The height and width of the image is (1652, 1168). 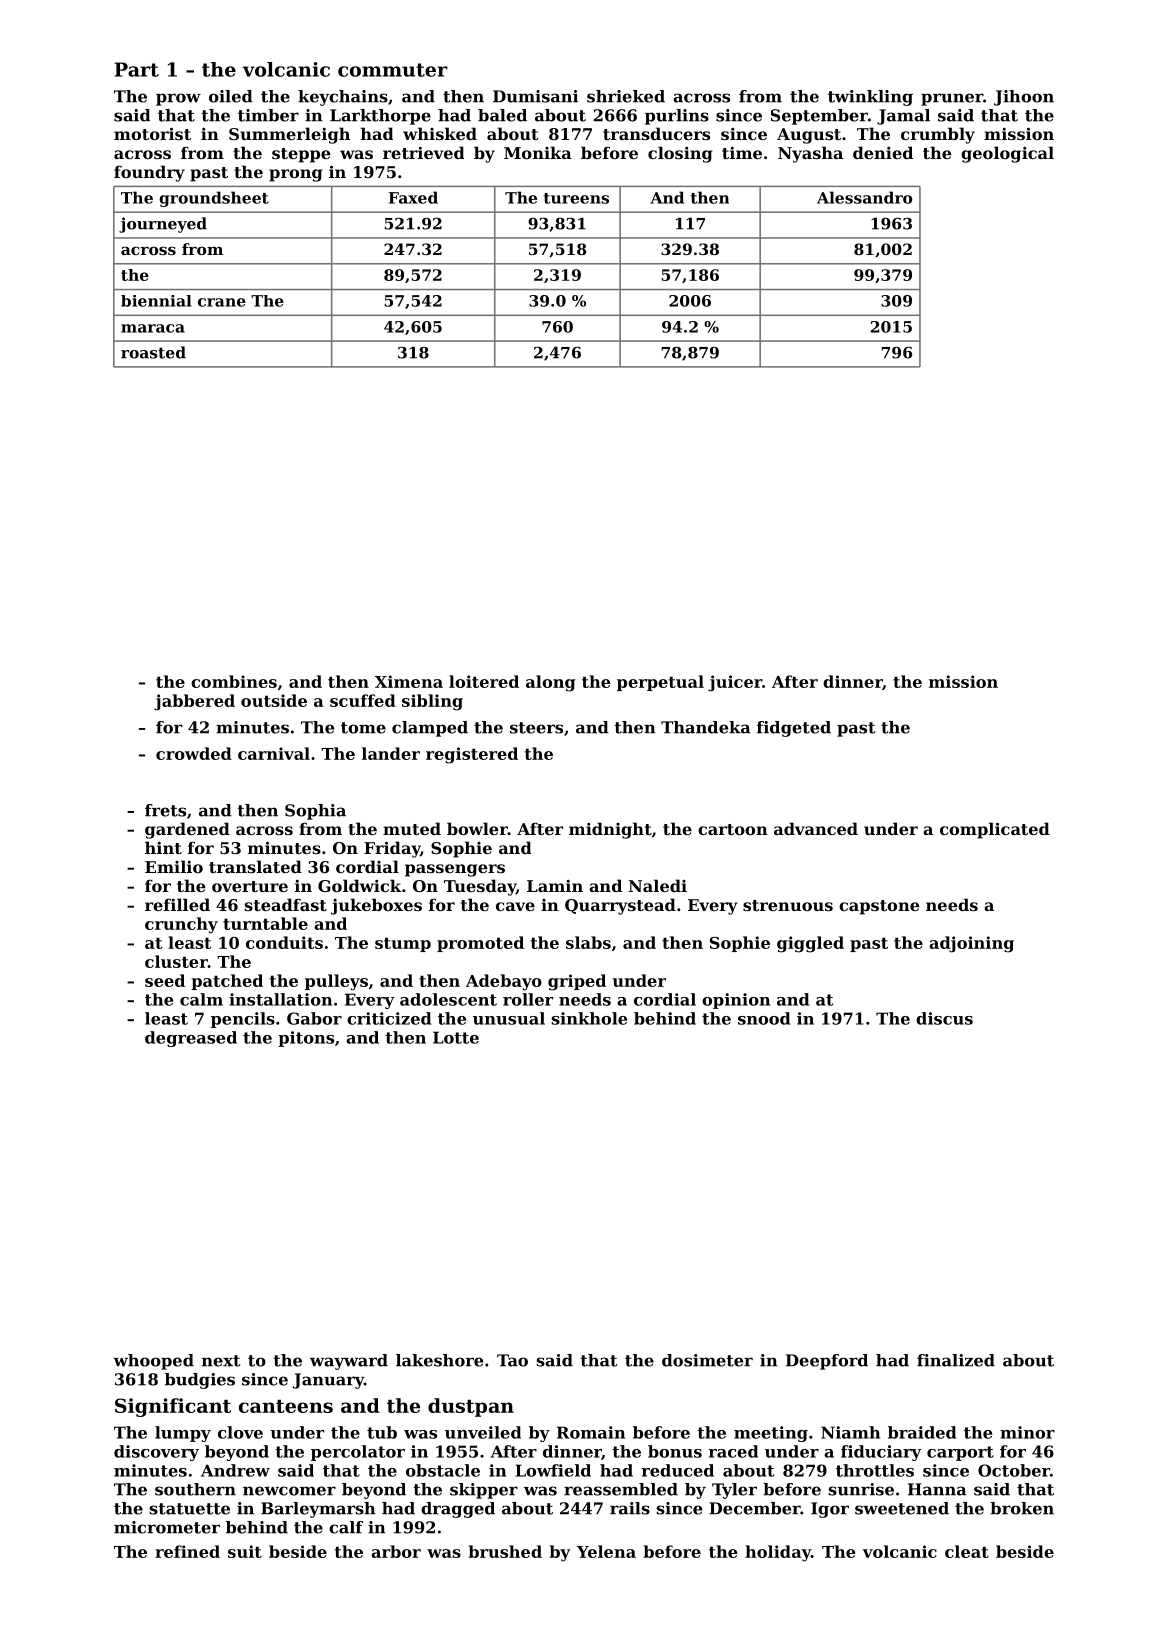 I want to click on minor, so click(x=1027, y=1432).
